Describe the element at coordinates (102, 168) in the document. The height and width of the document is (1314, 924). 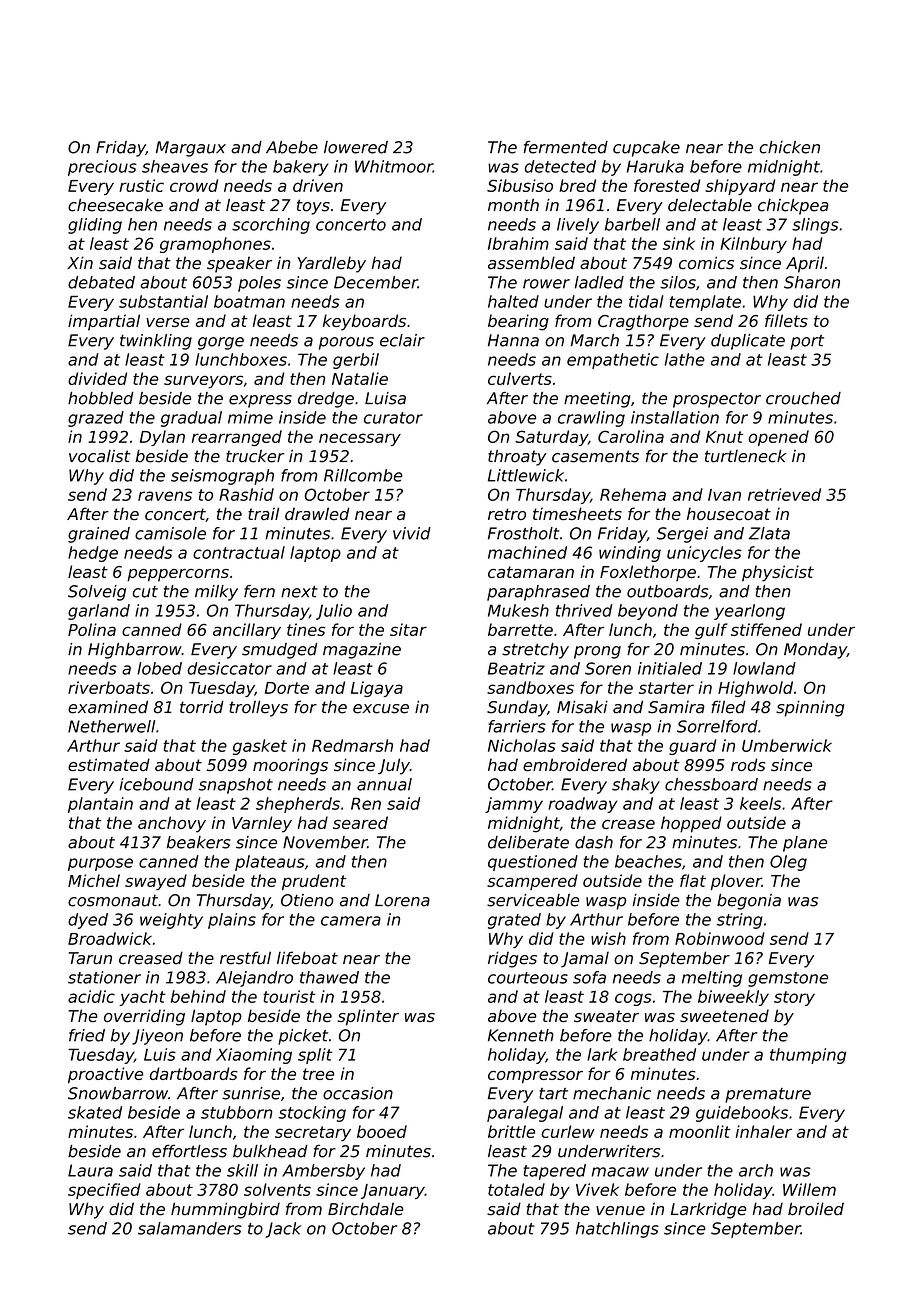
I see `precious` at that location.
